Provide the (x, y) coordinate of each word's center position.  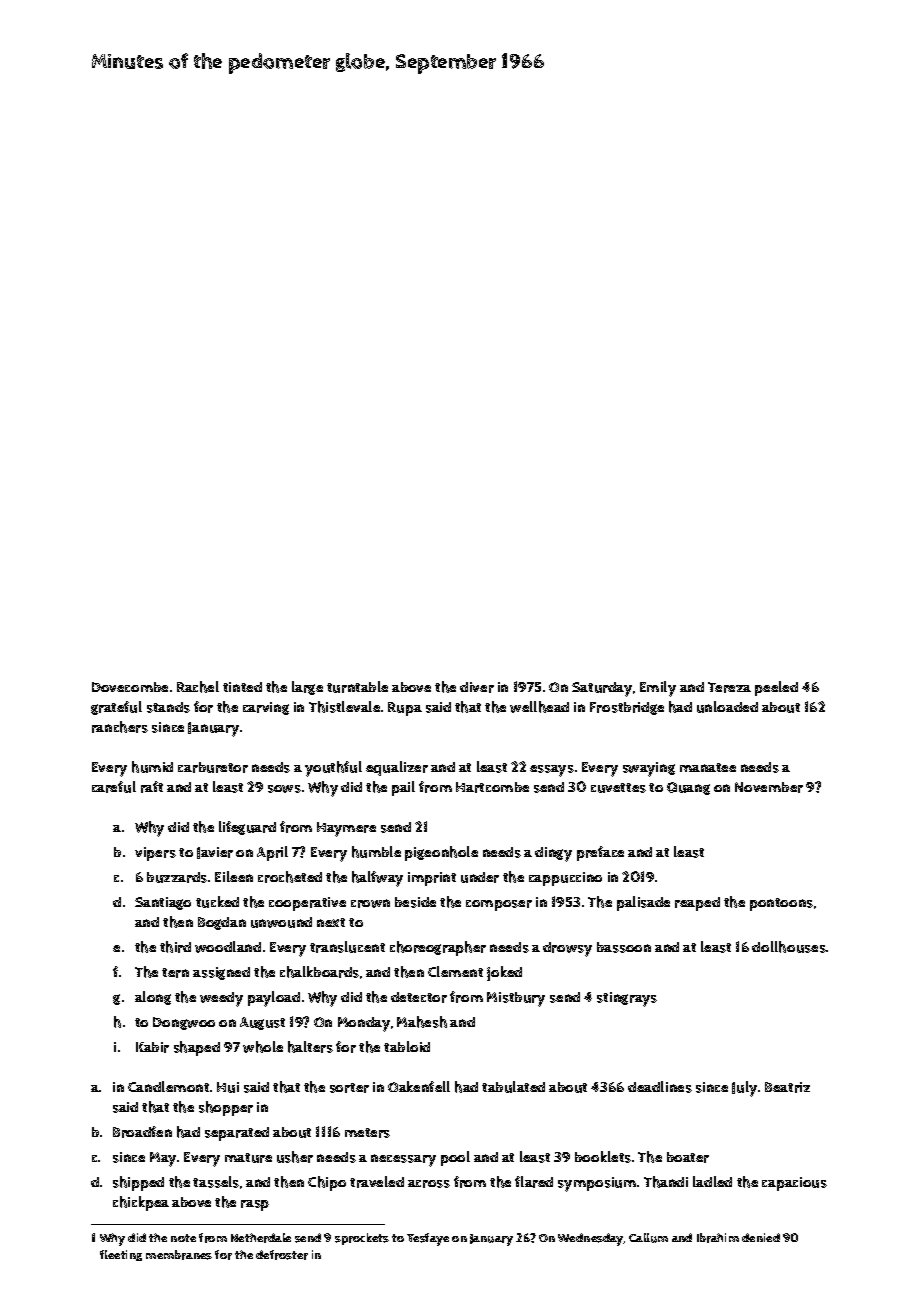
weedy (221, 999)
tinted (242, 687)
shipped (138, 1183)
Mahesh (422, 1022)
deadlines (660, 1087)
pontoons (781, 904)
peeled (776, 688)
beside (415, 902)
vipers (155, 854)
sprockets (362, 1239)
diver (477, 687)
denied (761, 1237)
